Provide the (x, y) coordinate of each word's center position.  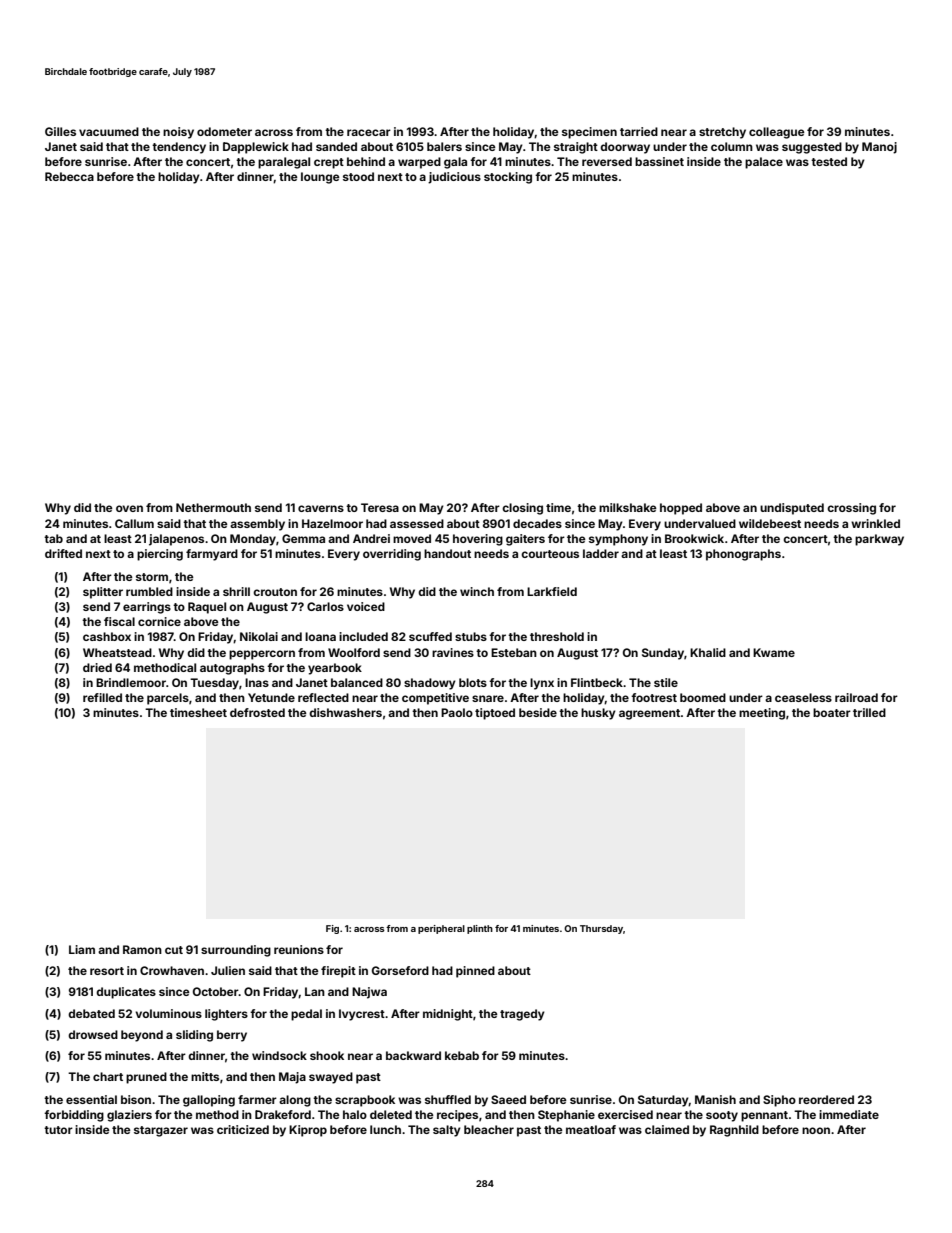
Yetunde (271, 697)
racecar (369, 132)
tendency (179, 148)
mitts (205, 1076)
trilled (869, 712)
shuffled (448, 1099)
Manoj (879, 148)
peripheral (441, 929)
